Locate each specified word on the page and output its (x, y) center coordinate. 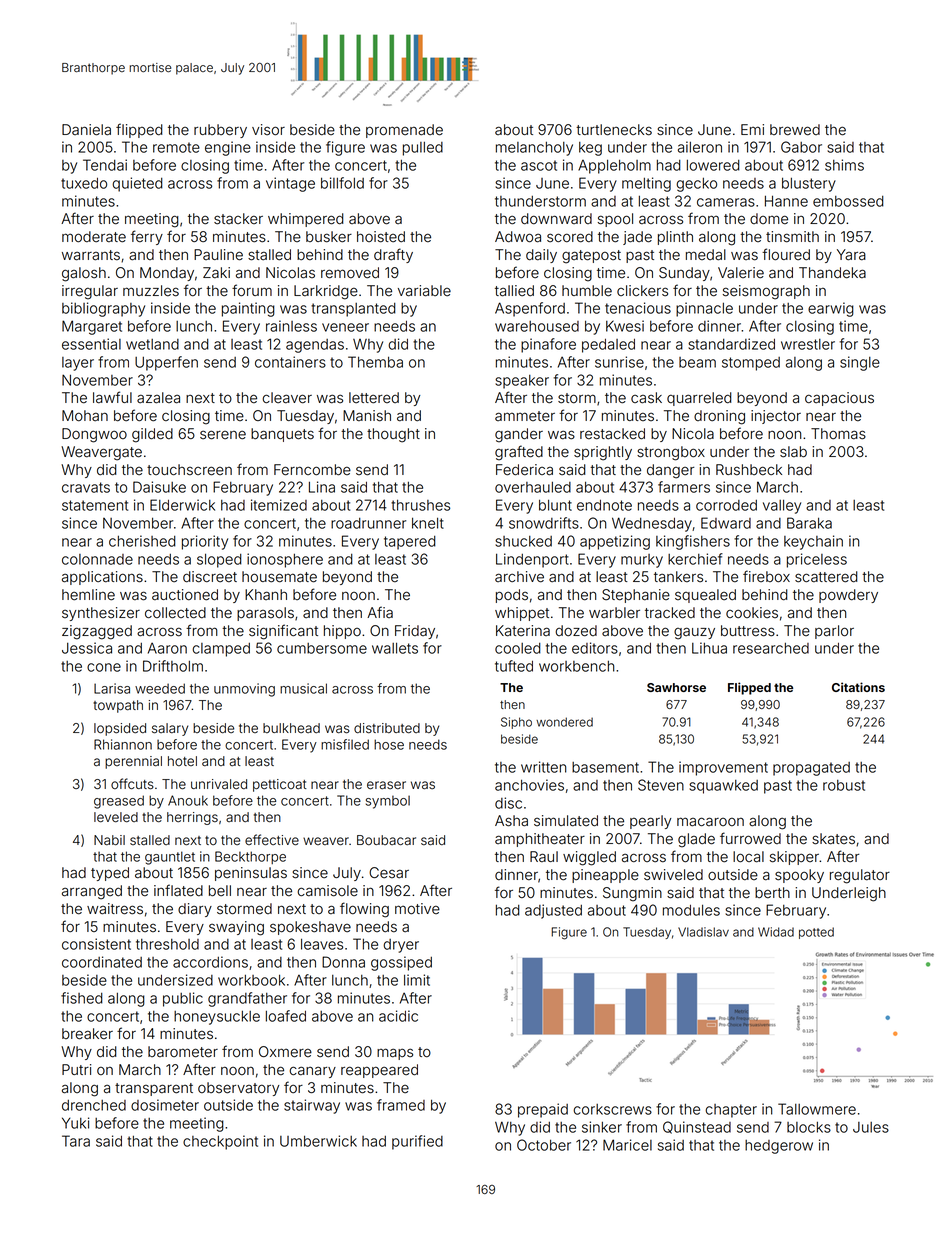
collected (175, 613)
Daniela (86, 130)
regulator (860, 876)
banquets (282, 435)
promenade (404, 131)
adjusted (553, 911)
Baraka (809, 523)
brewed (795, 130)
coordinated (102, 962)
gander (519, 435)
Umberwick (318, 1141)
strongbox (671, 453)
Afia (380, 612)
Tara (76, 1141)
